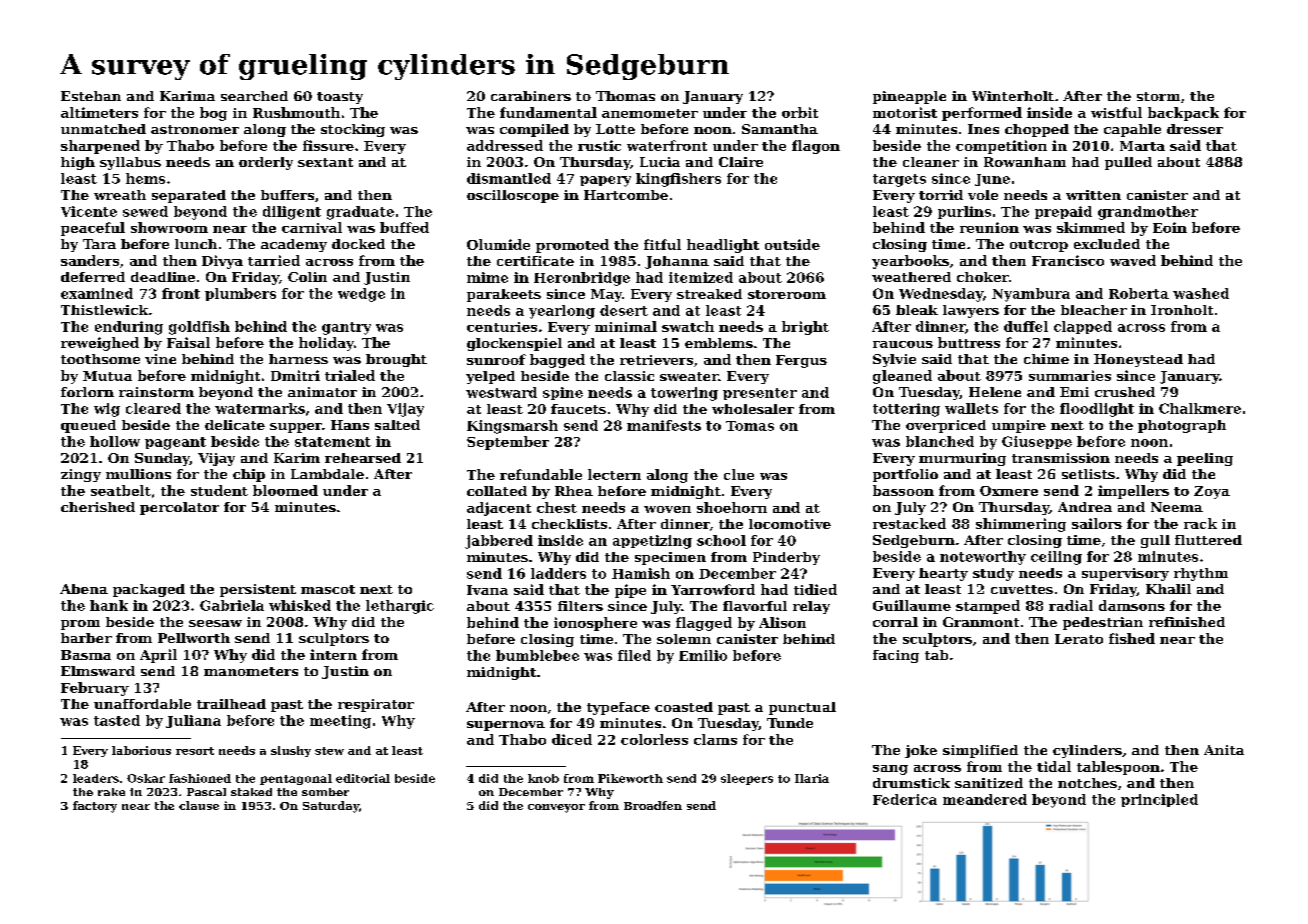  Describe the element at coordinates (574, 491) in the screenshot. I see `Rhea` at that location.
